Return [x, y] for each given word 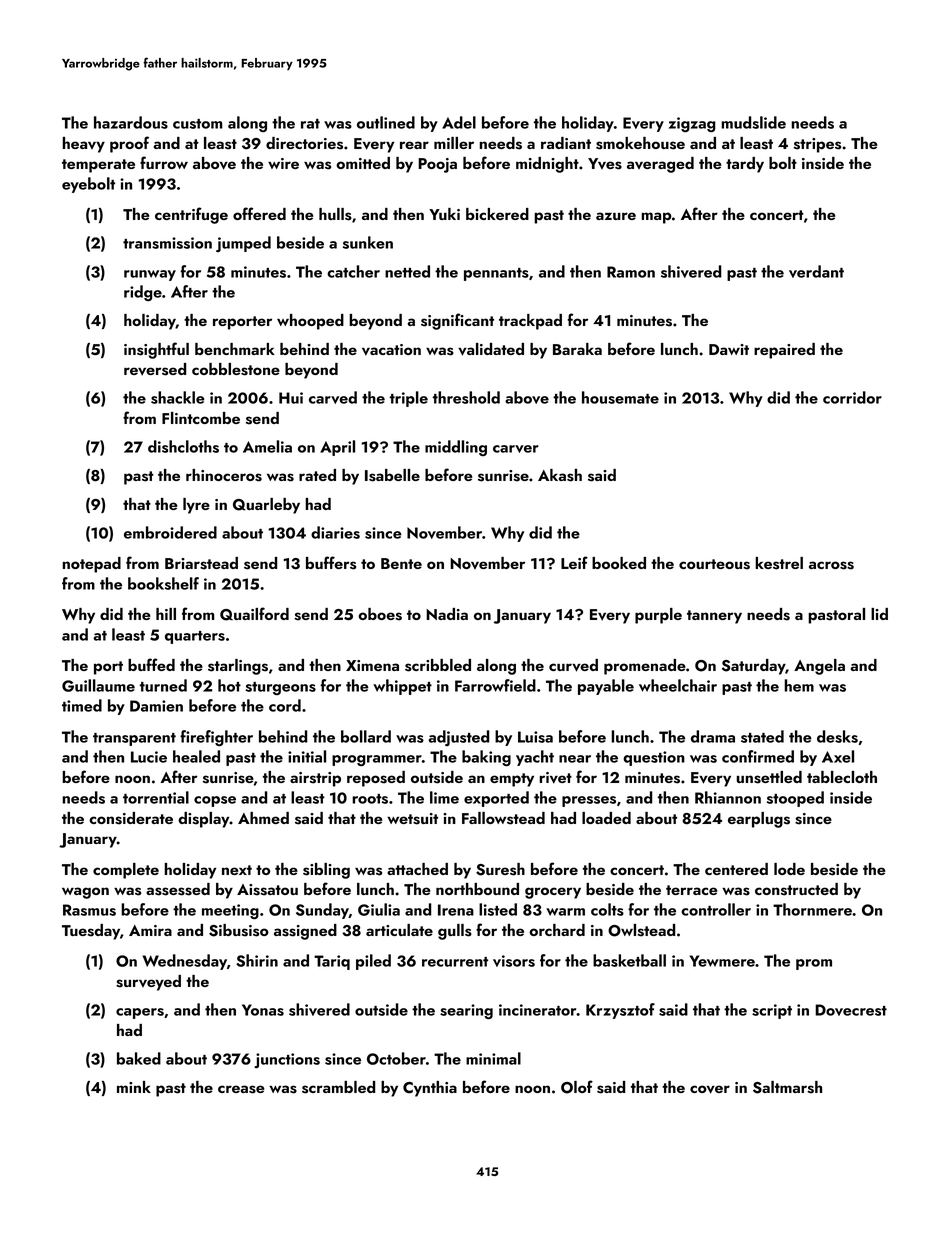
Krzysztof [620, 1011]
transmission [167, 243]
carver [516, 449]
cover [710, 1089]
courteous [714, 564]
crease [241, 1089]
